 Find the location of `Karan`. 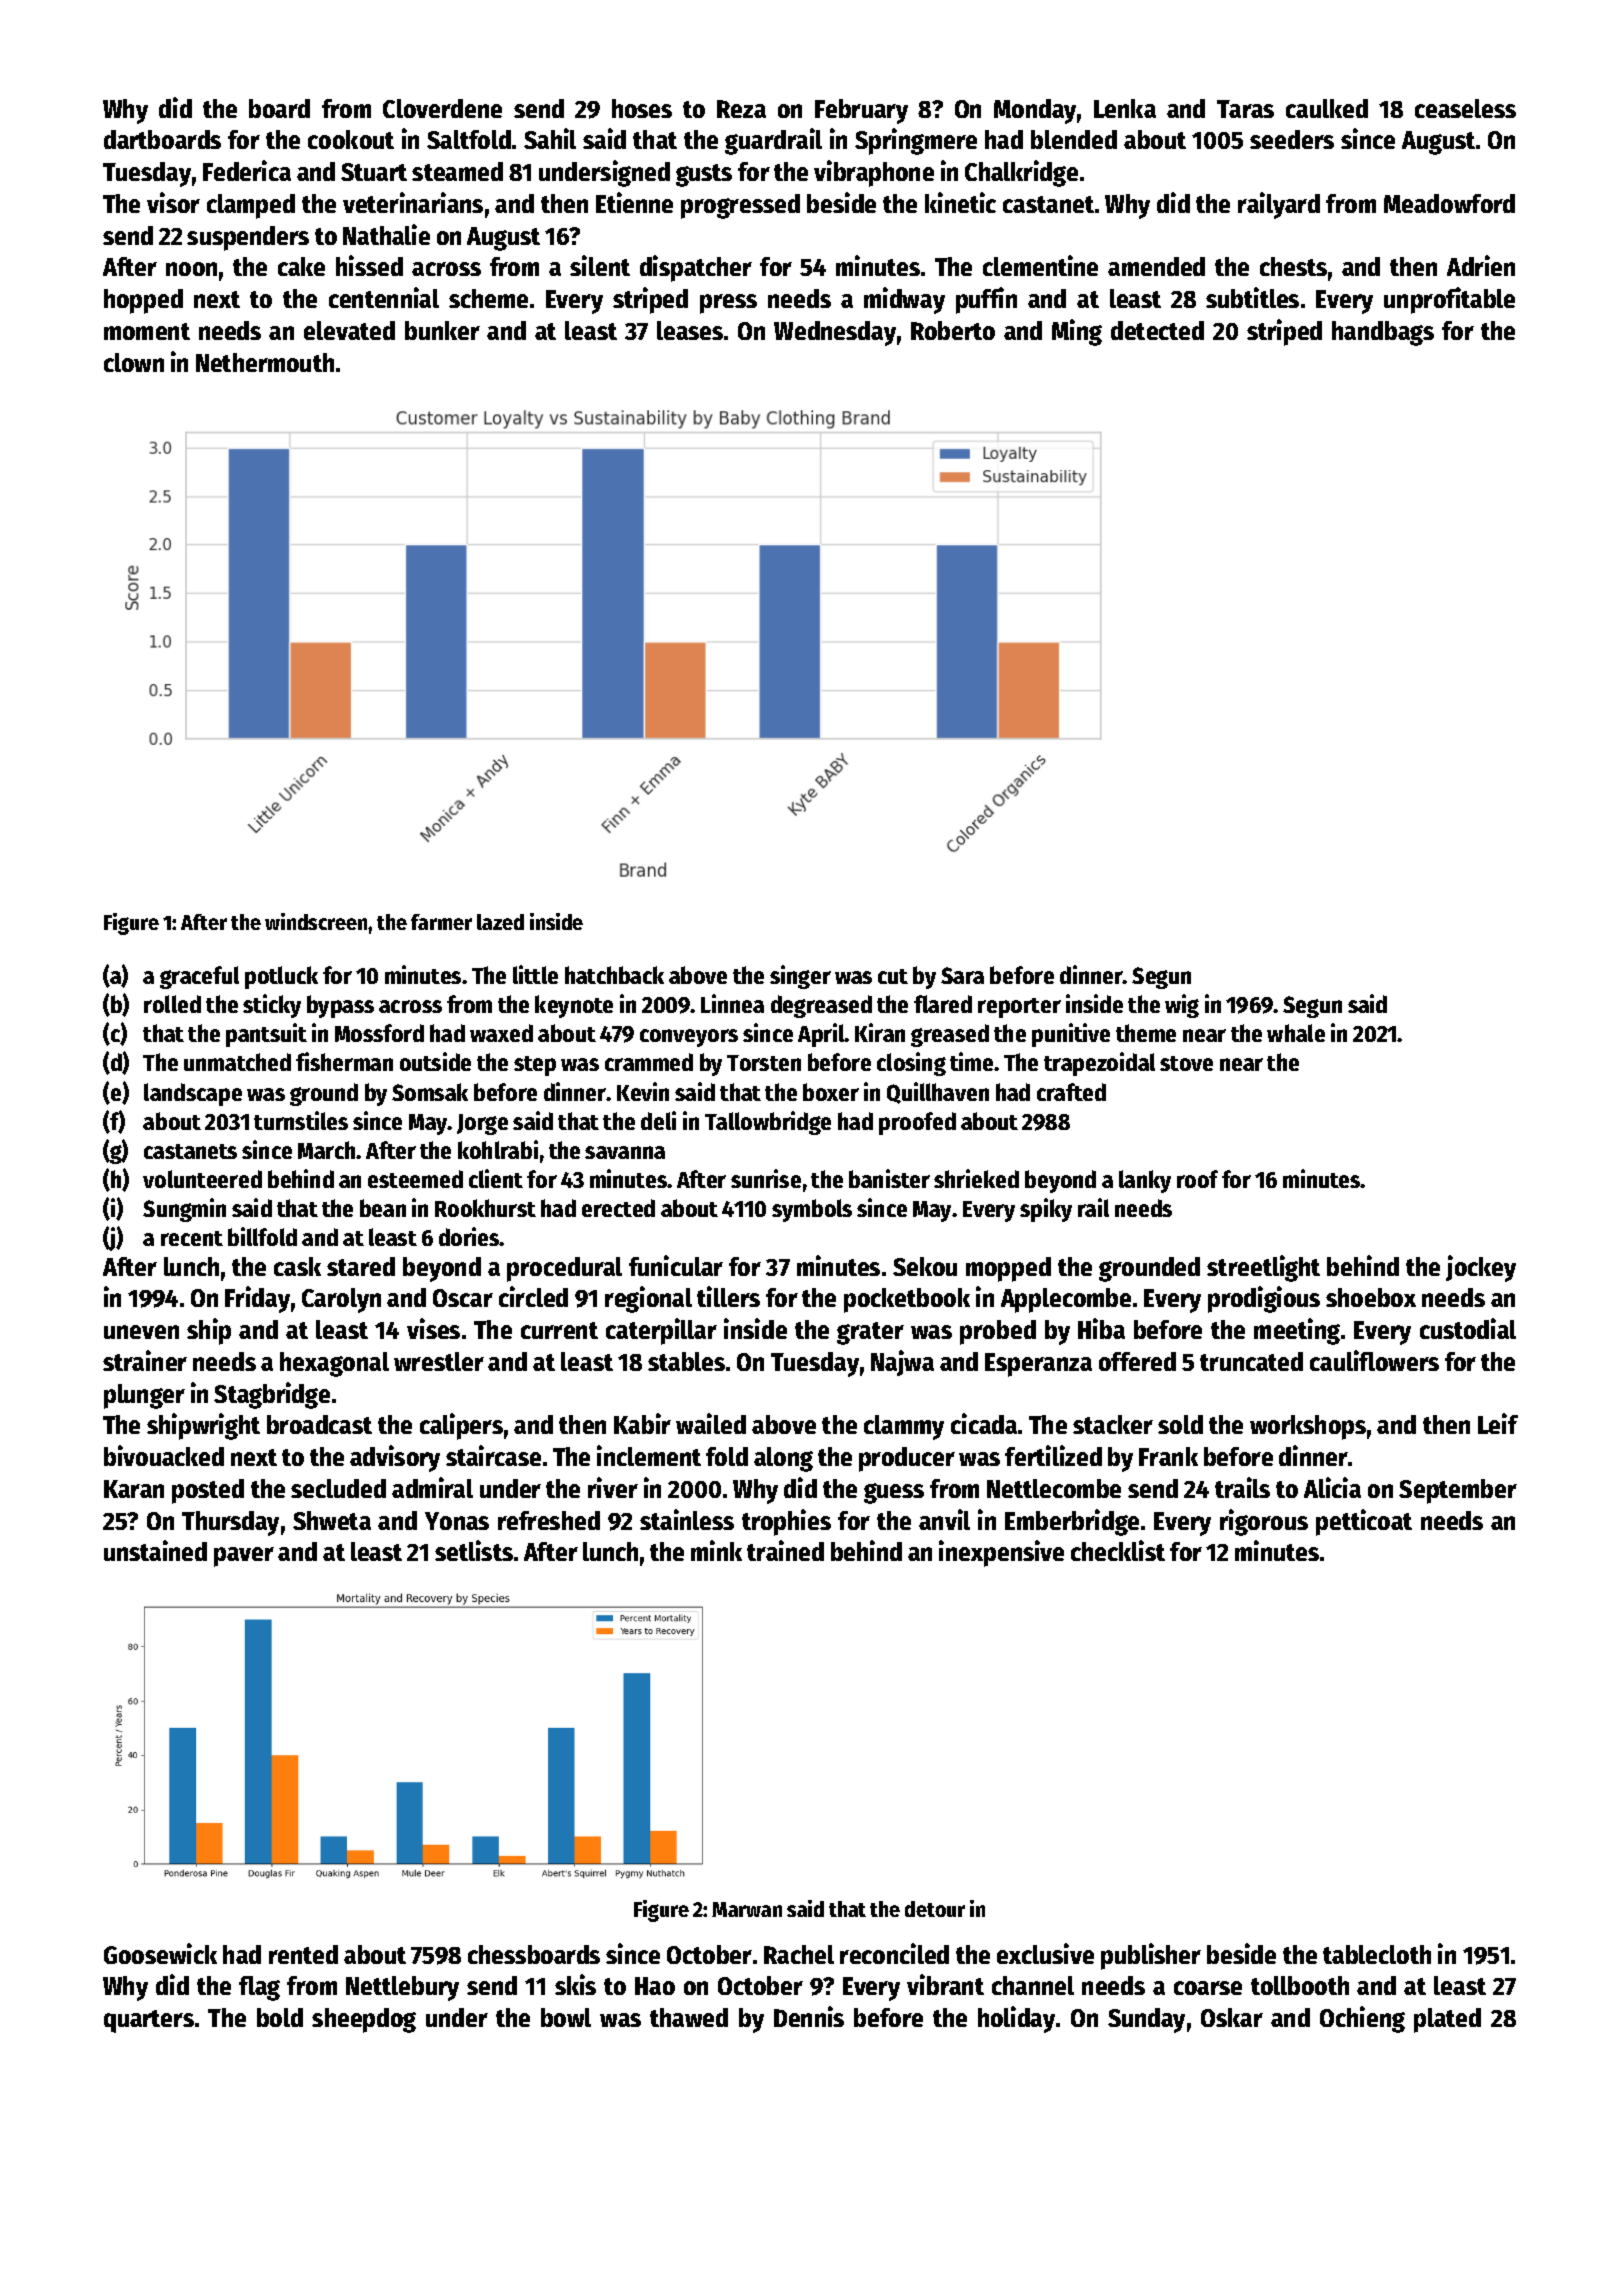

Karan is located at coordinates (134, 1489).
